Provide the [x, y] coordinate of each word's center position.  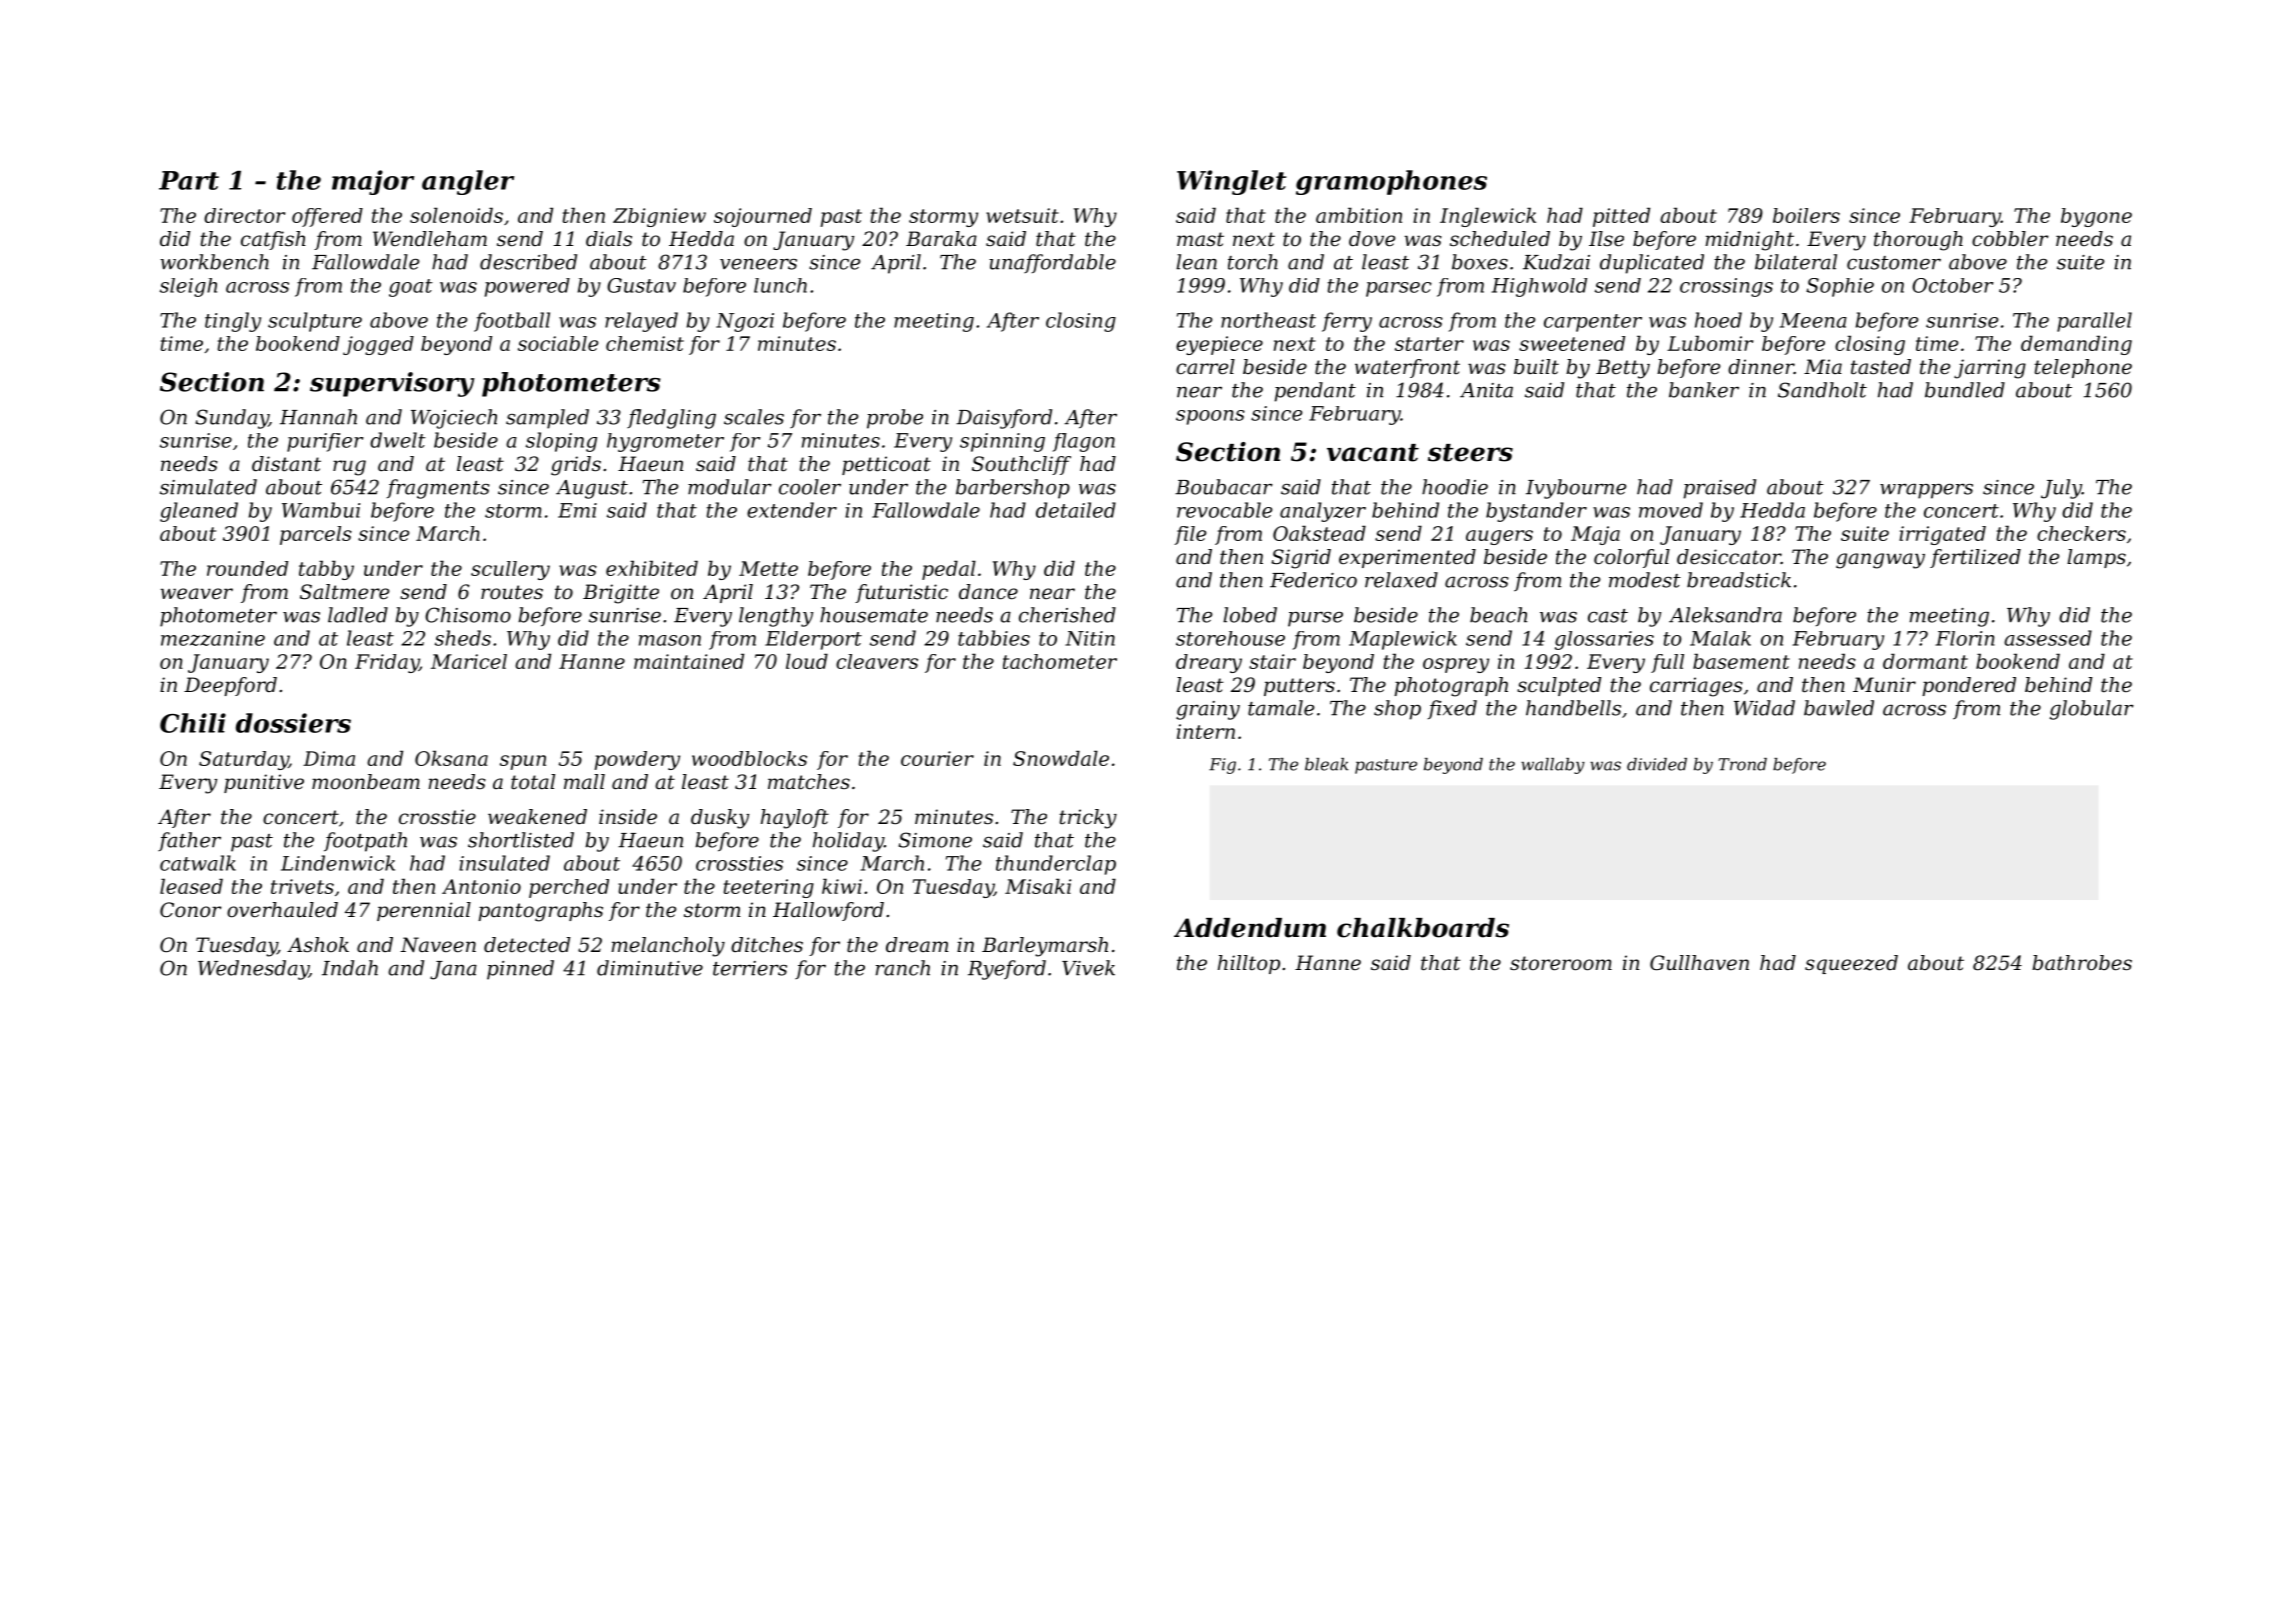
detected [527, 945]
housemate [874, 615]
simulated [208, 487]
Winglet [1231, 182]
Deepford [230, 686]
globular [2092, 710]
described [528, 262]
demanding [2076, 345]
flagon [1084, 442]
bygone [2096, 217]
